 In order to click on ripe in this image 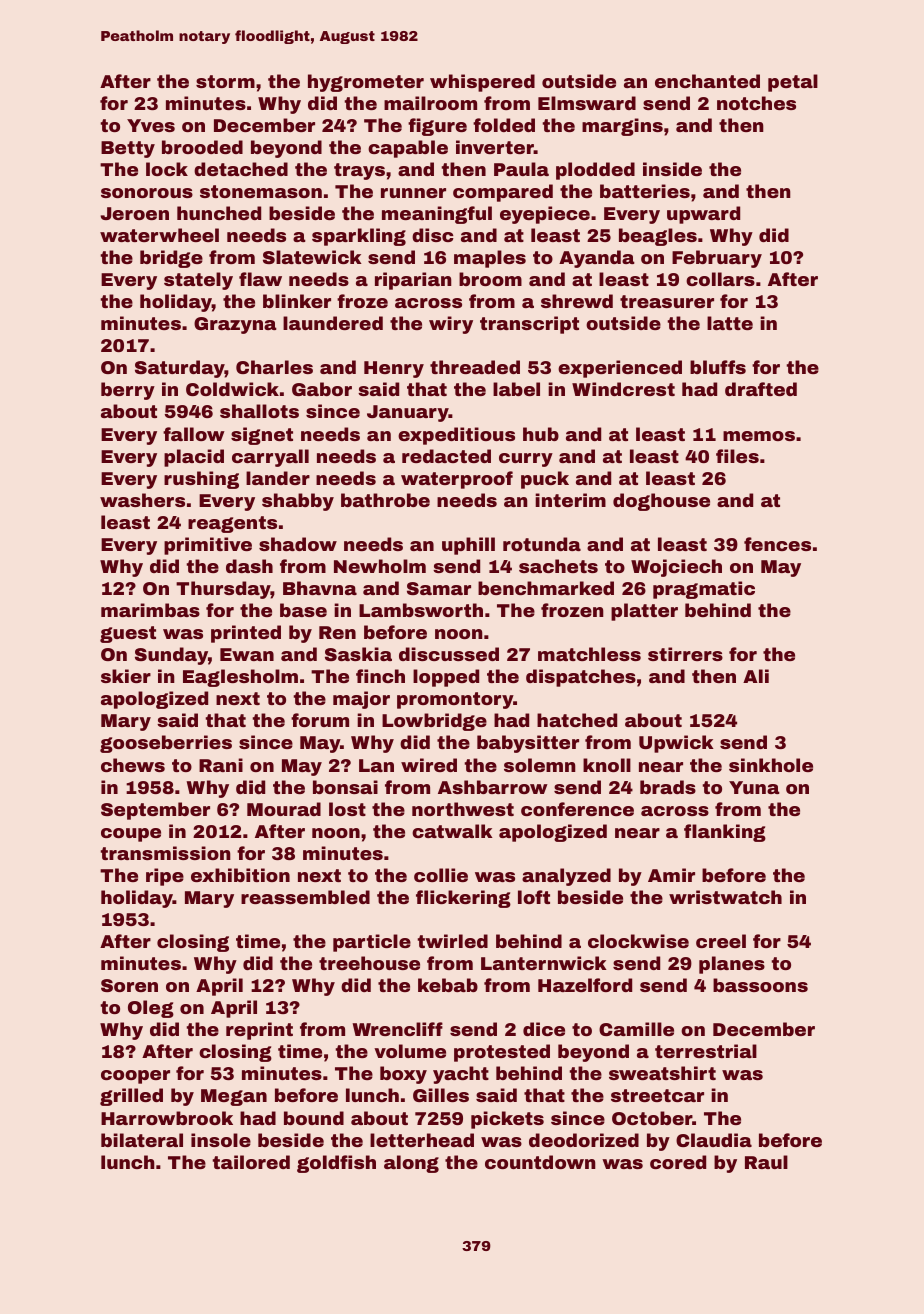, I will do `click(165, 877)`.
